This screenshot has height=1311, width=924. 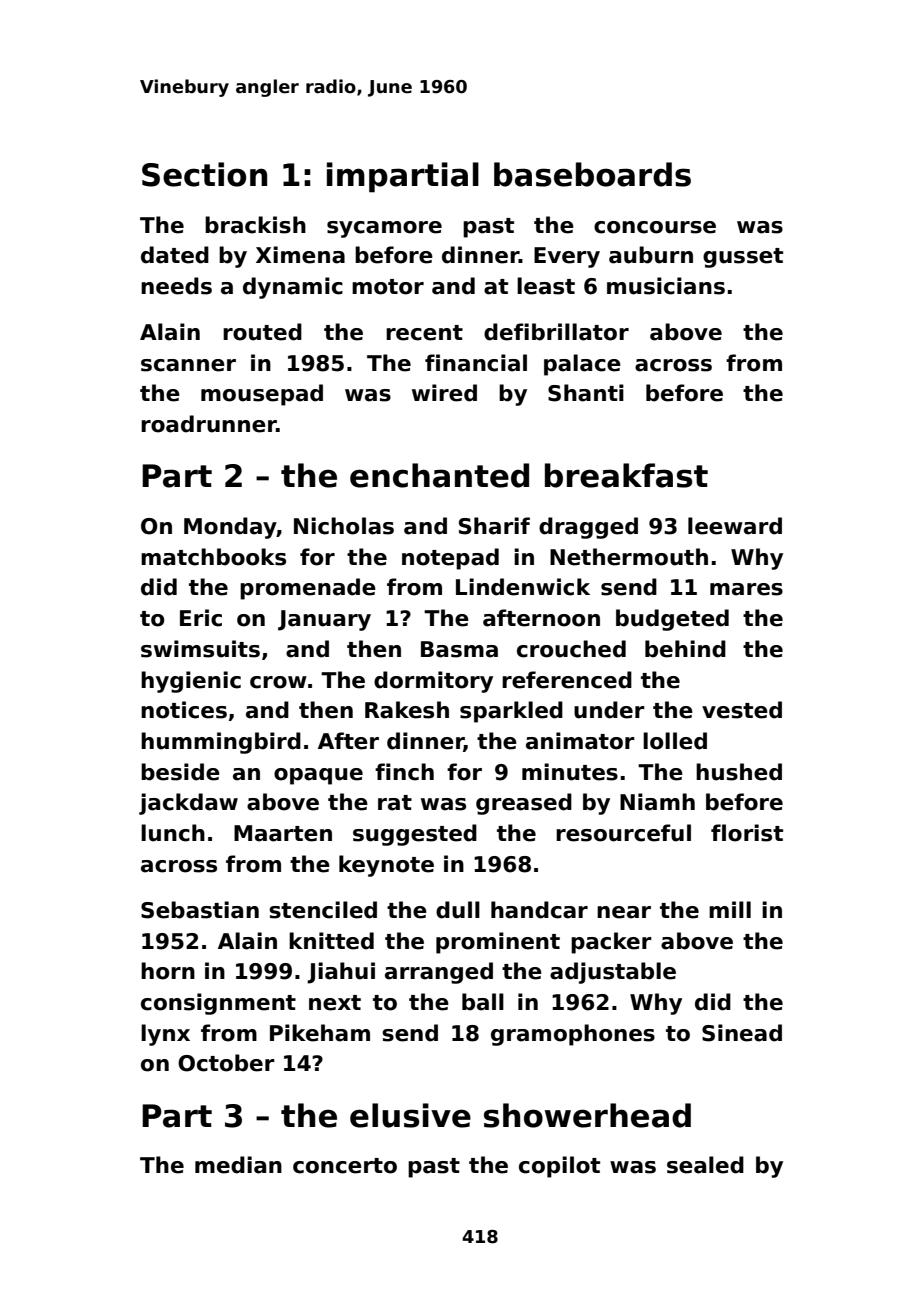 I want to click on beside, so click(x=180, y=772).
